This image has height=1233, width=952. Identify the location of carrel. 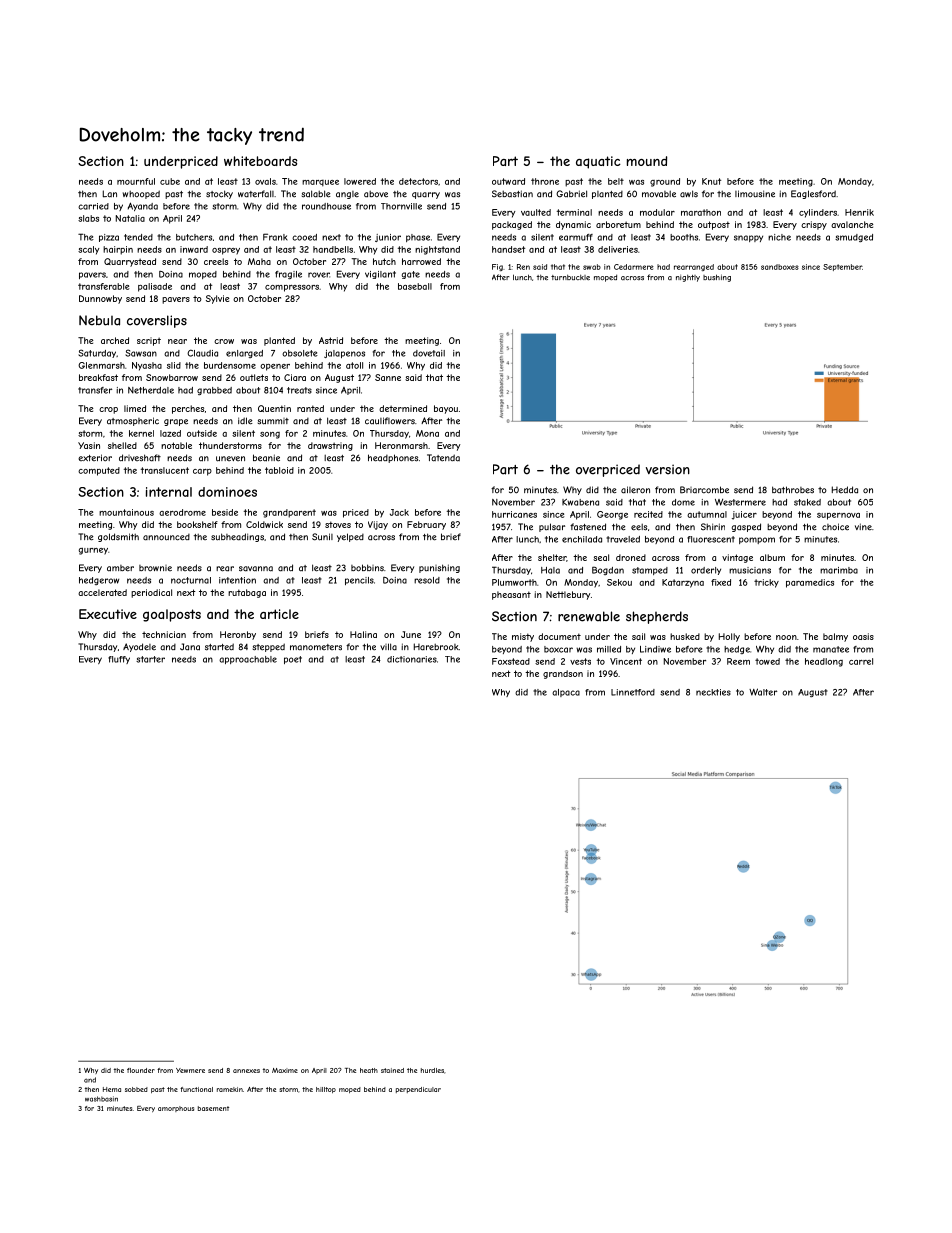
(861, 661).
